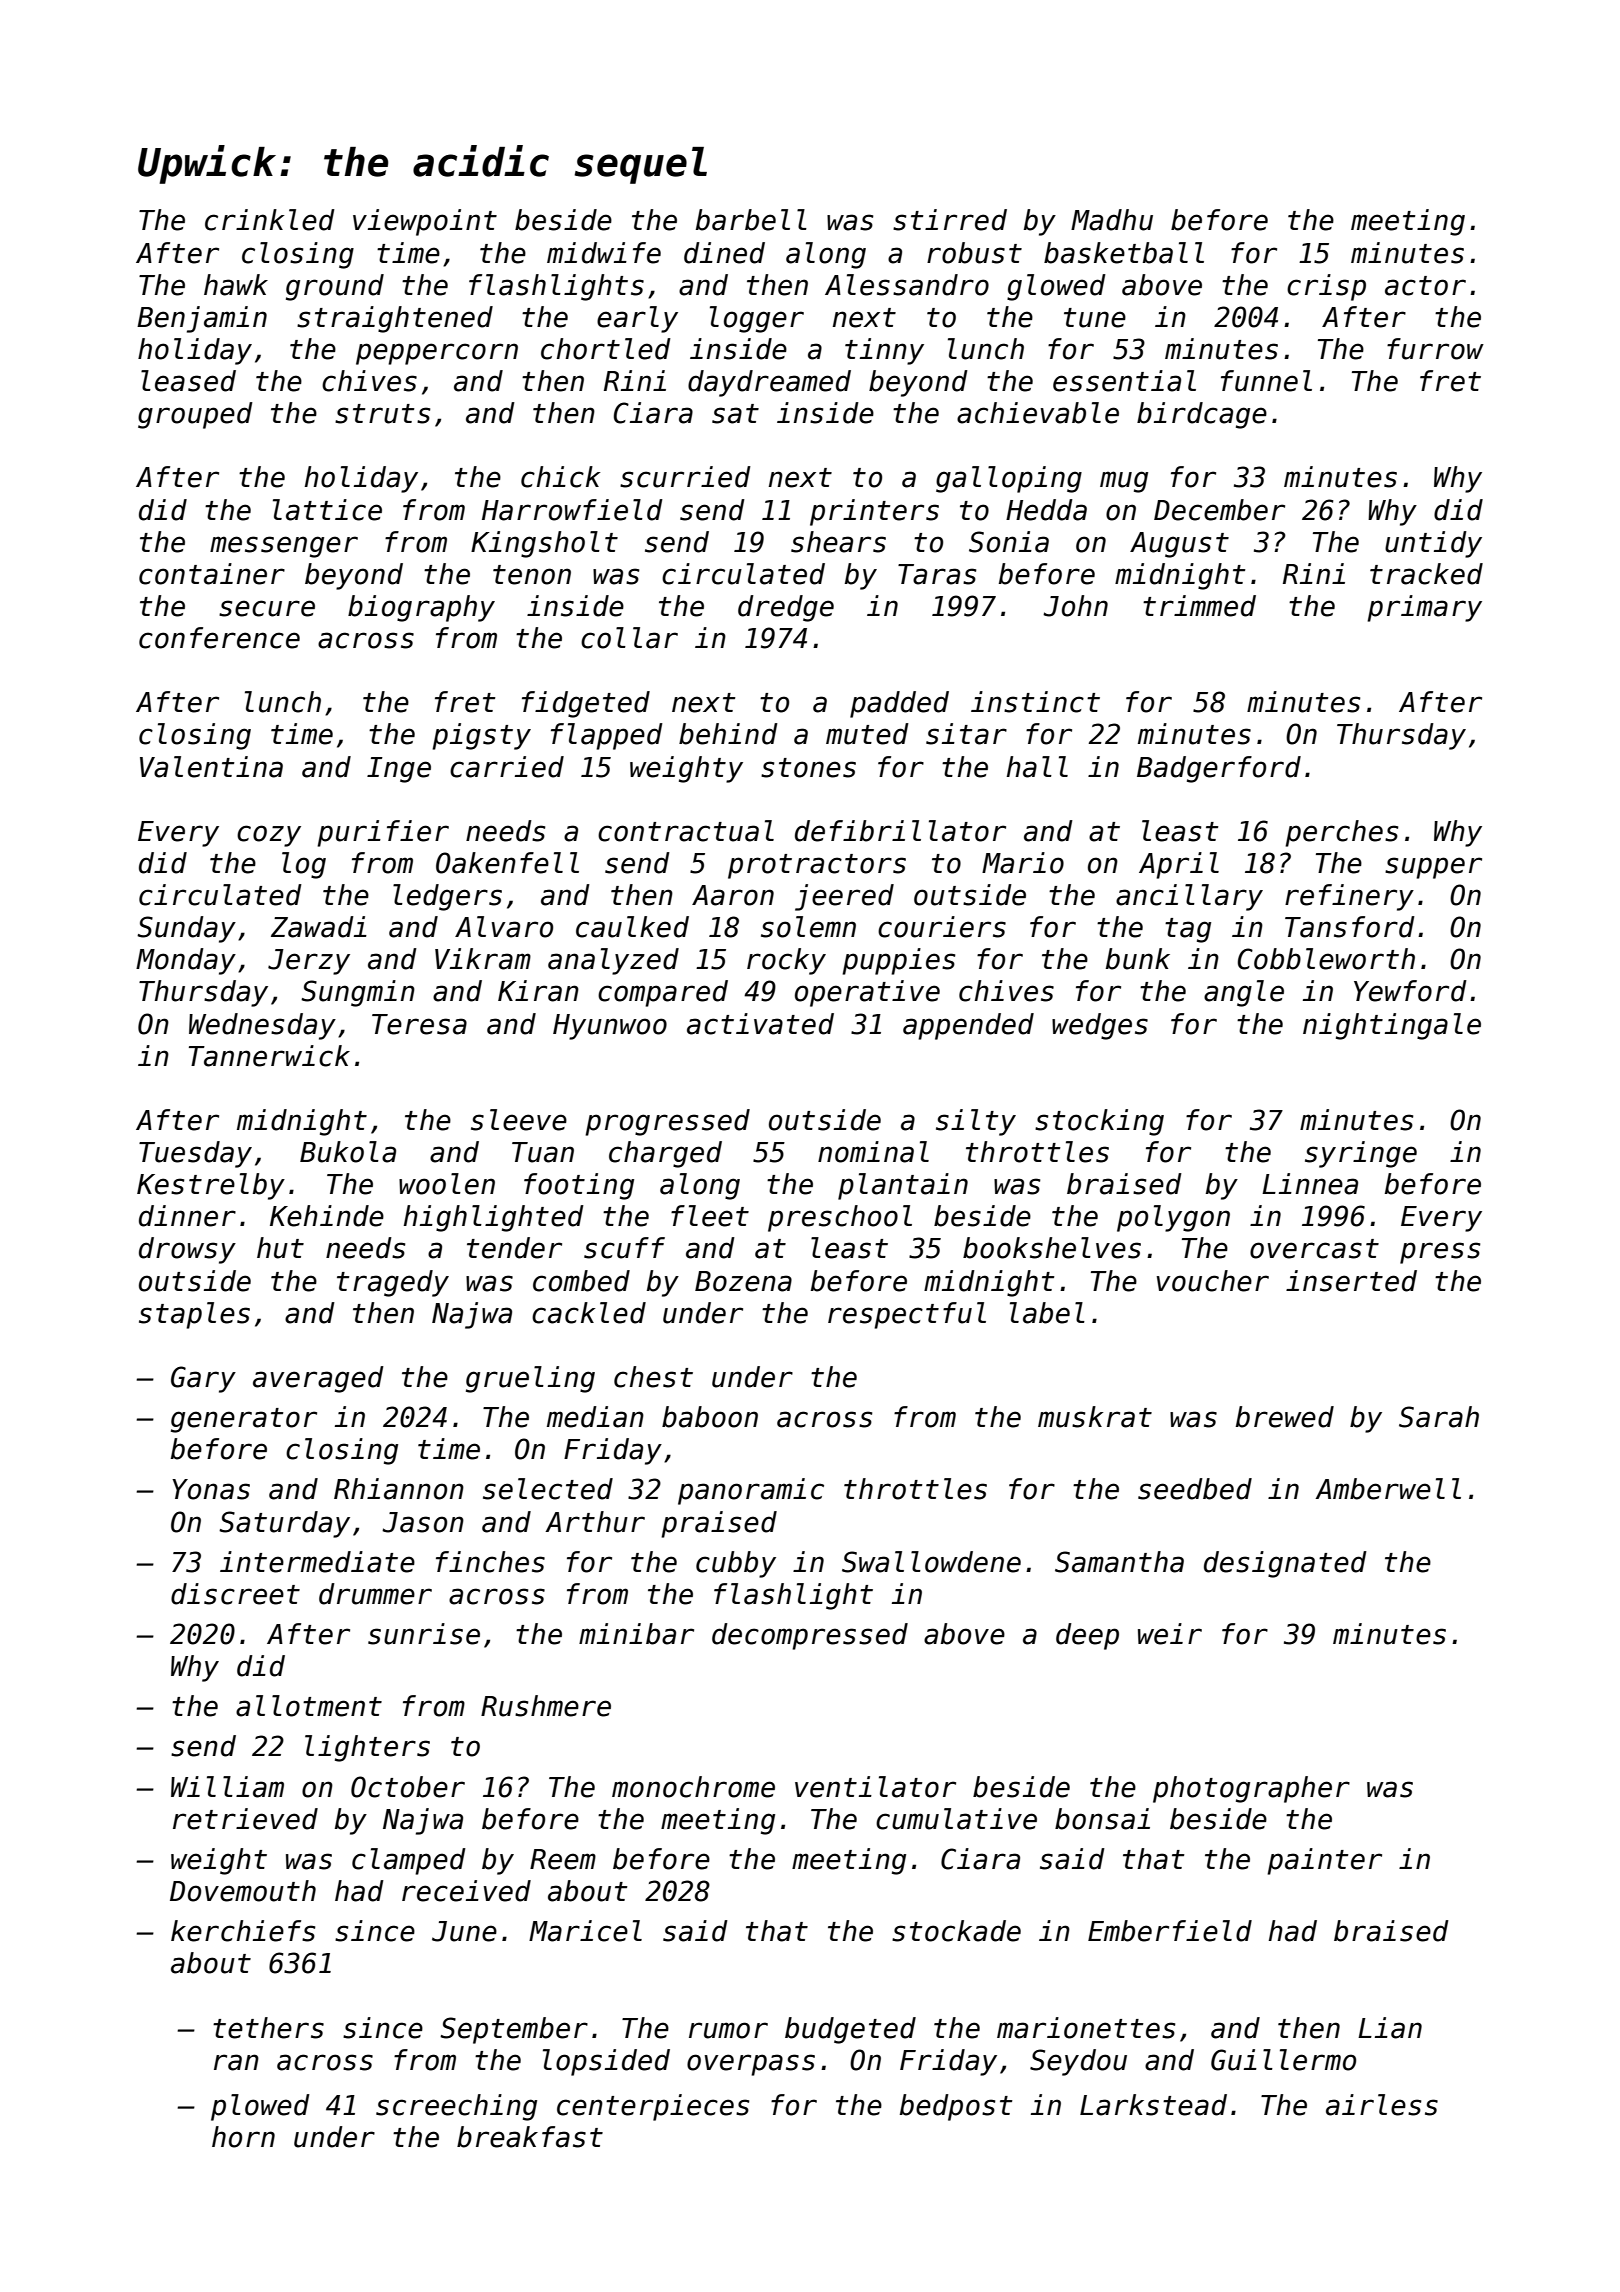 Image resolution: width=1620 pixels, height=2292 pixels. I want to click on grouped, so click(195, 415).
